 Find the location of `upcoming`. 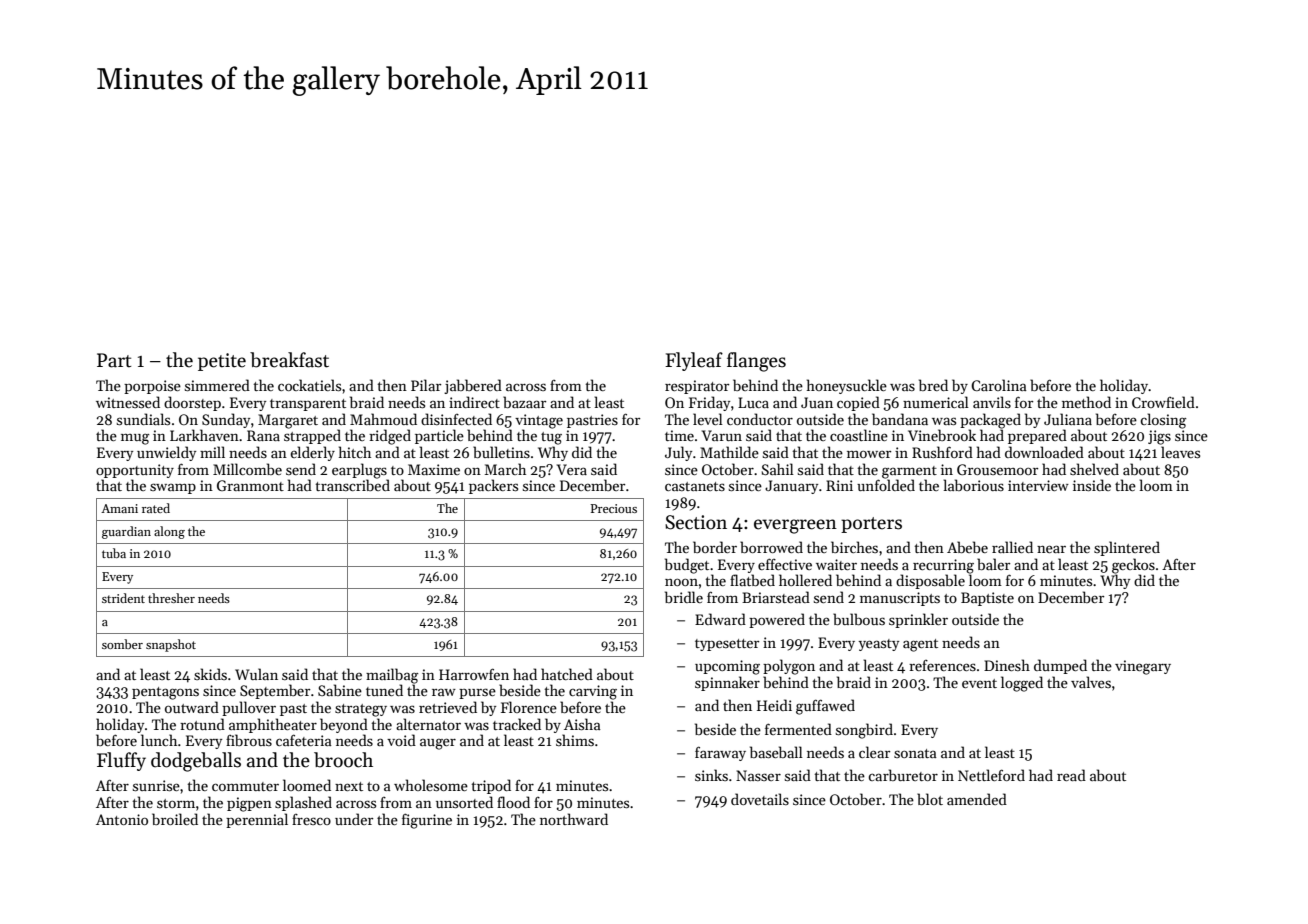

upcoming is located at coordinates (727, 667).
